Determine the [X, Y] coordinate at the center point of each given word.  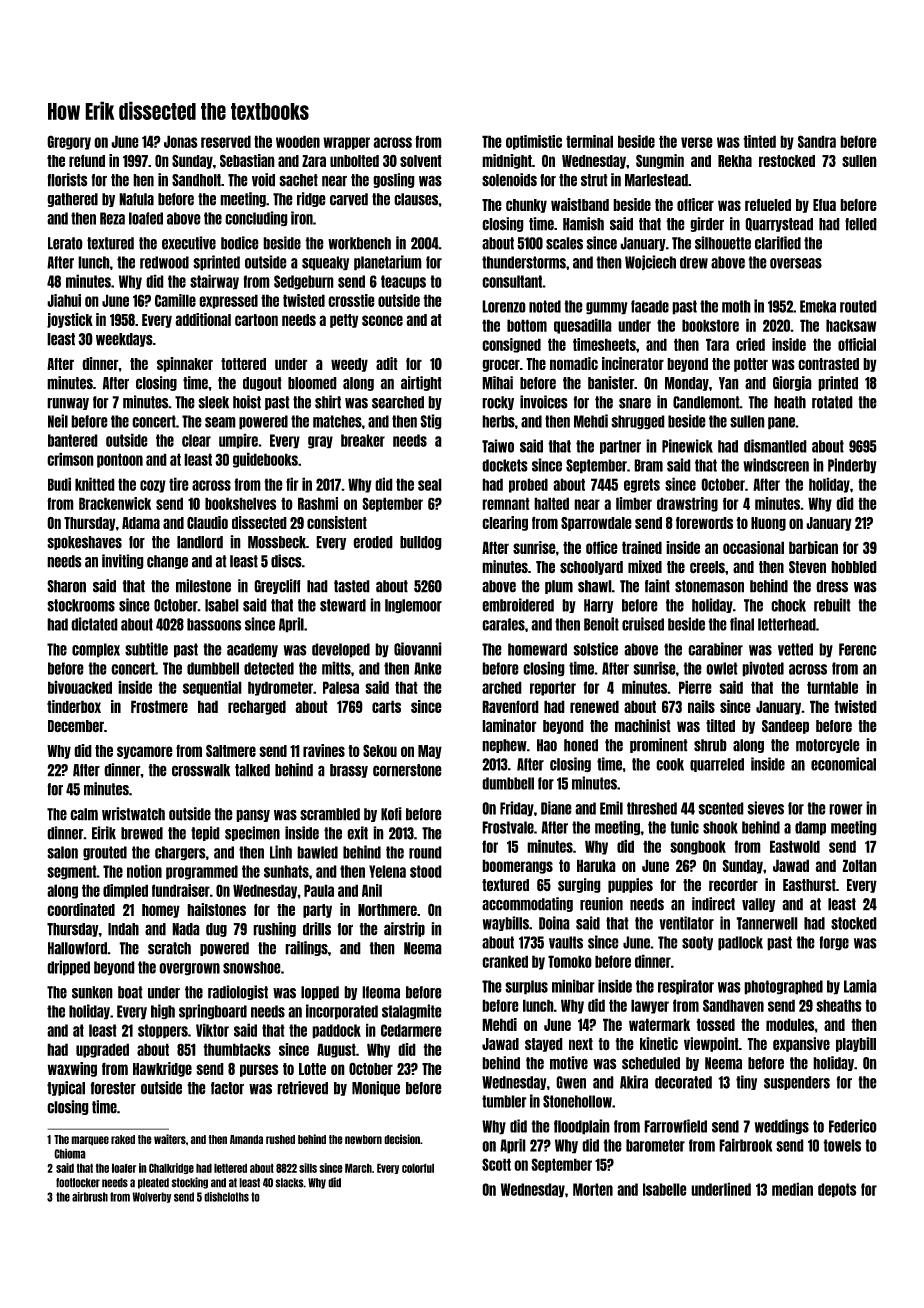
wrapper [346, 143]
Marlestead [656, 180]
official [857, 344]
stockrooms [81, 605]
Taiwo [498, 446]
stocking [190, 1183]
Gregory [69, 142]
